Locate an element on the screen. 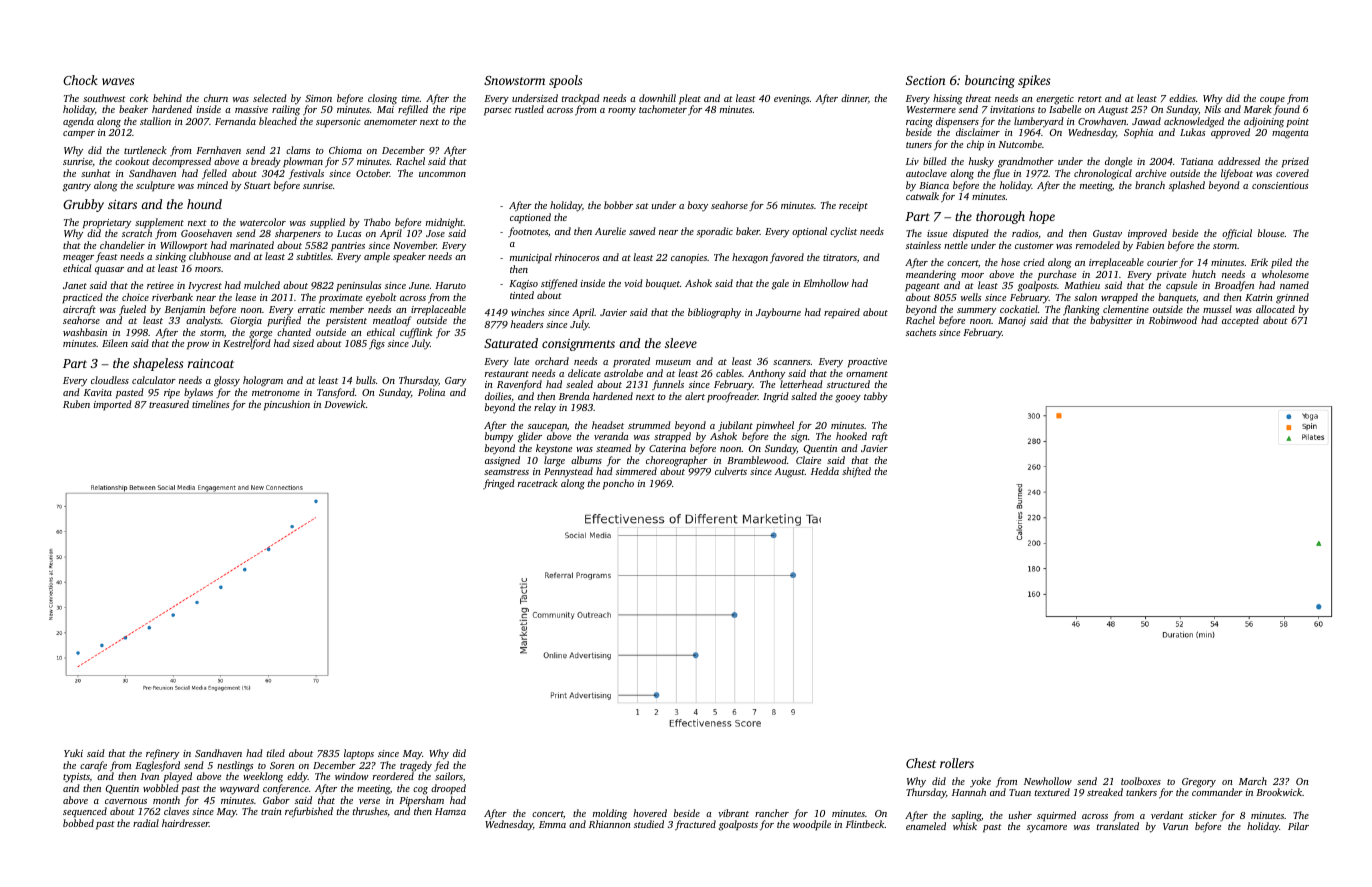 The height and width of the screenshot is (887, 1372). radios is located at coordinates (1025, 233).
